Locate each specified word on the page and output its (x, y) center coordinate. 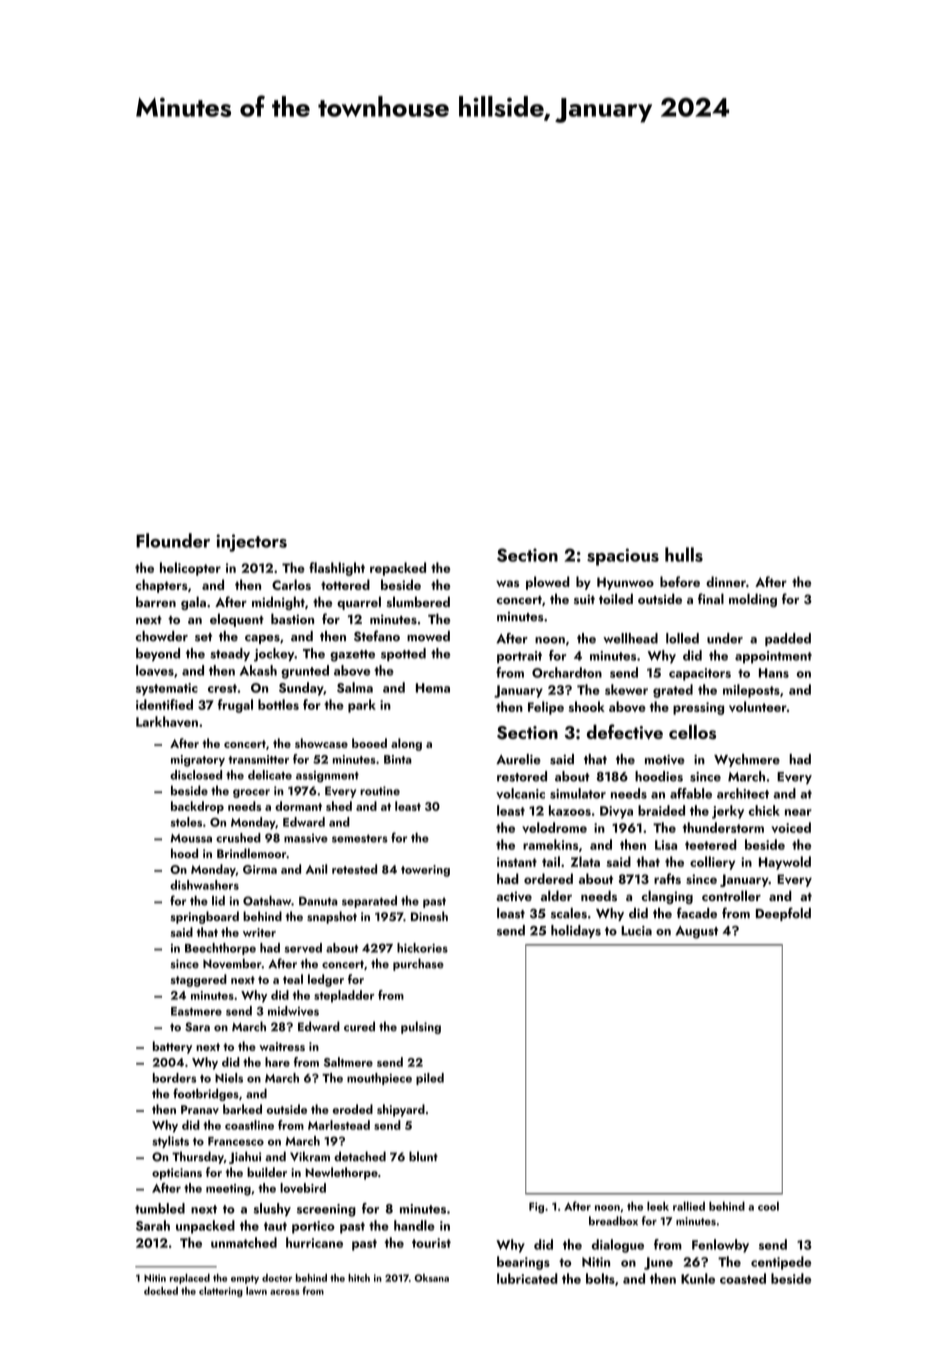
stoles (186, 822)
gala (193, 603)
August (696, 932)
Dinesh (429, 916)
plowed (548, 583)
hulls (684, 554)
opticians (177, 1174)
